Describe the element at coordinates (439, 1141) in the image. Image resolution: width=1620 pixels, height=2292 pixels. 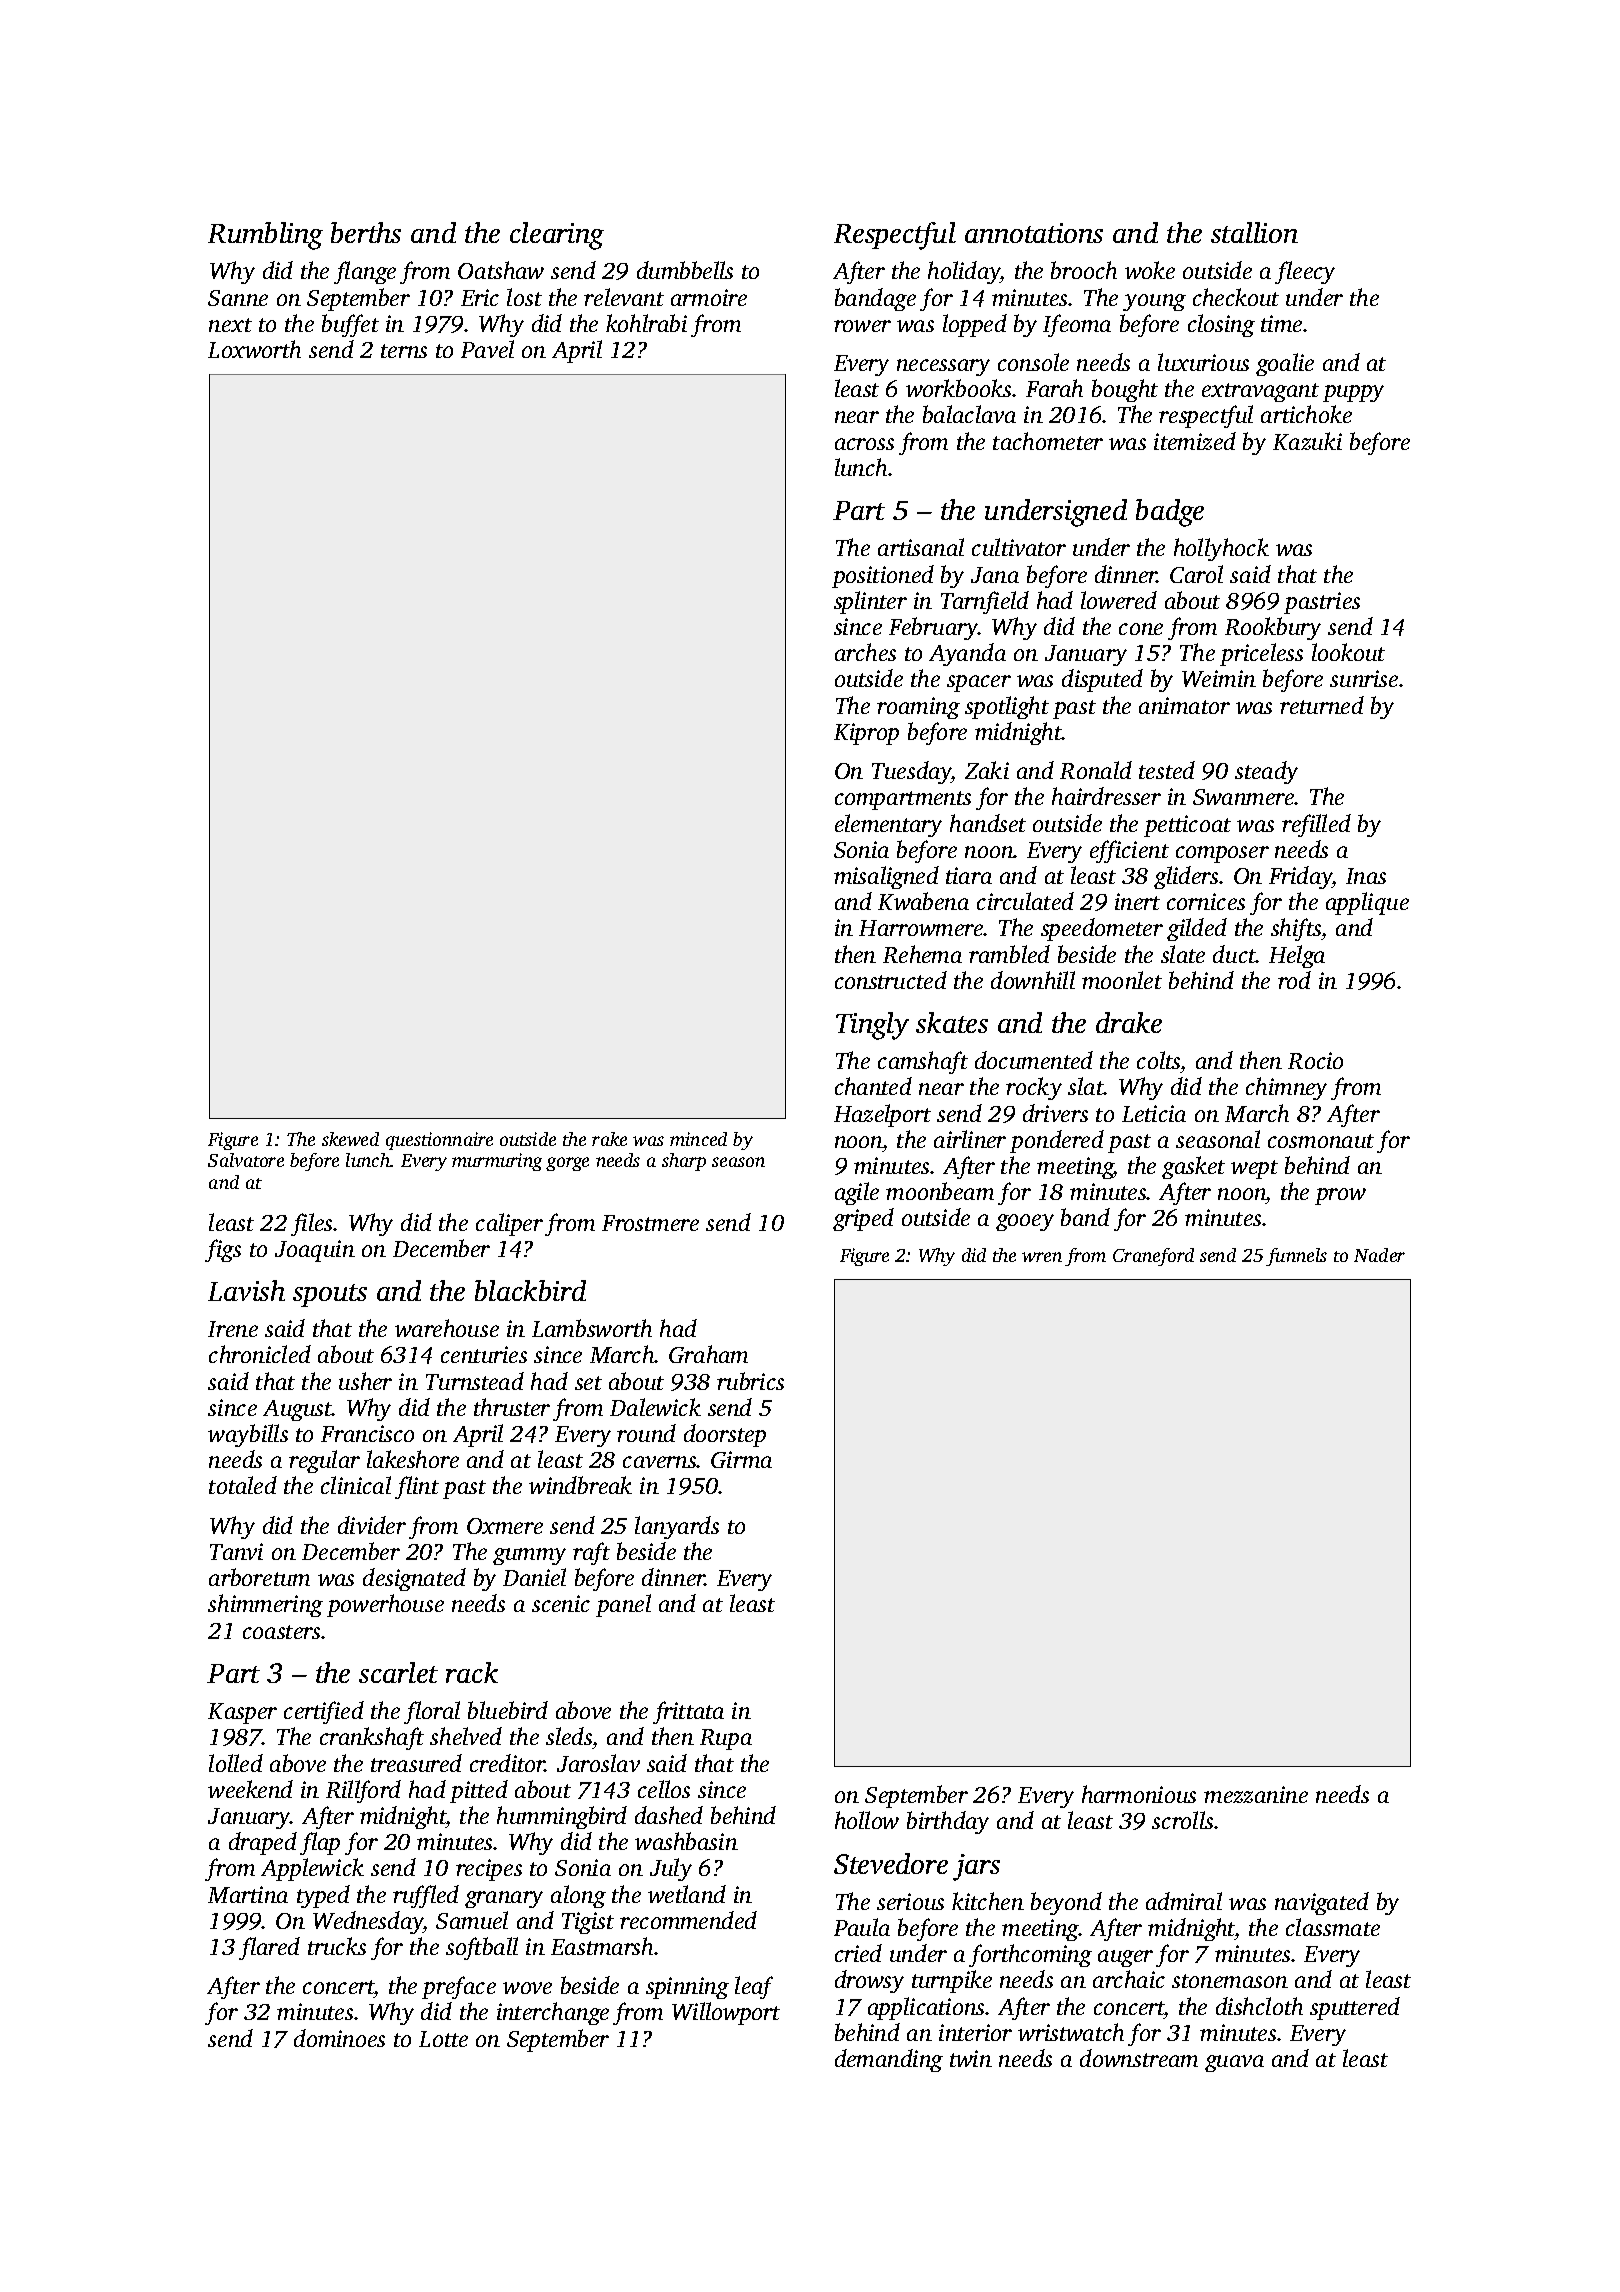
I see `questionnaire` at that location.
